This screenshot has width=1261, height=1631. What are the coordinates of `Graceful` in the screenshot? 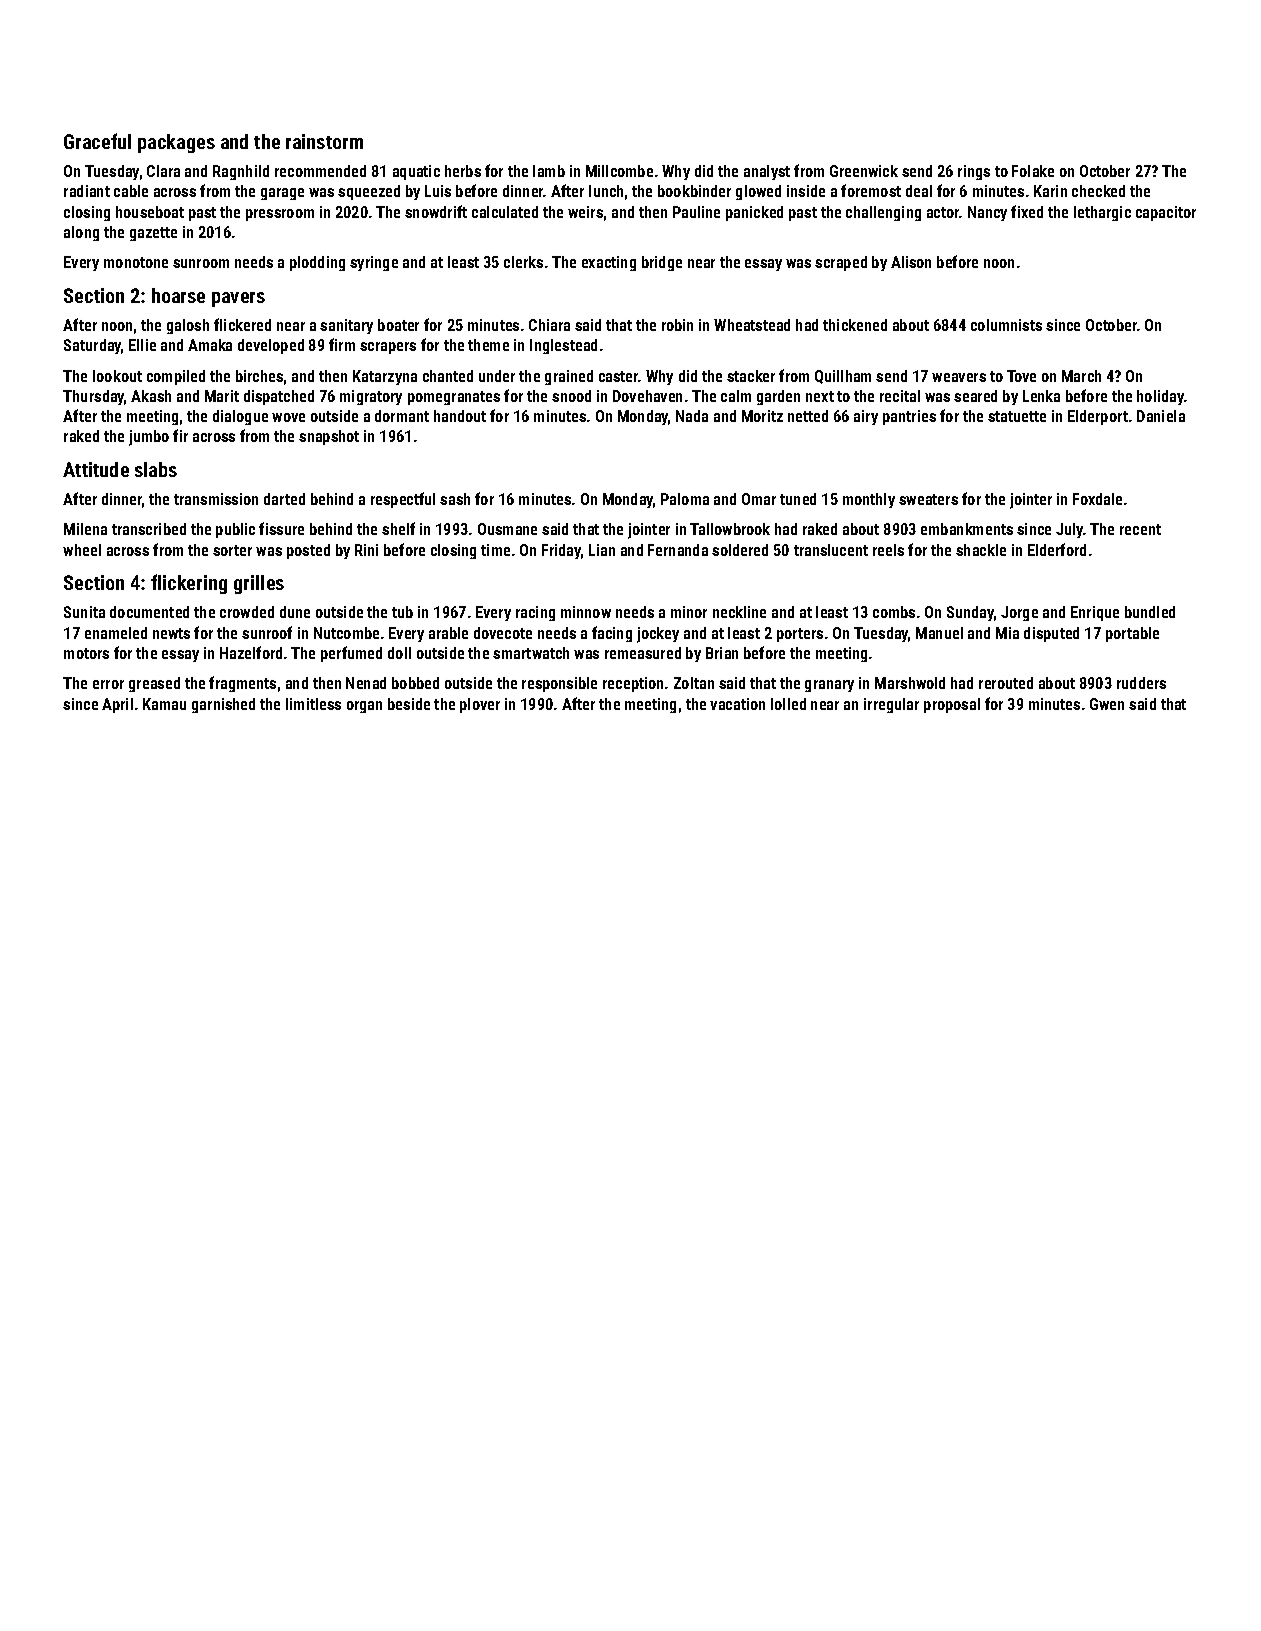 It's located at (97, 141).
